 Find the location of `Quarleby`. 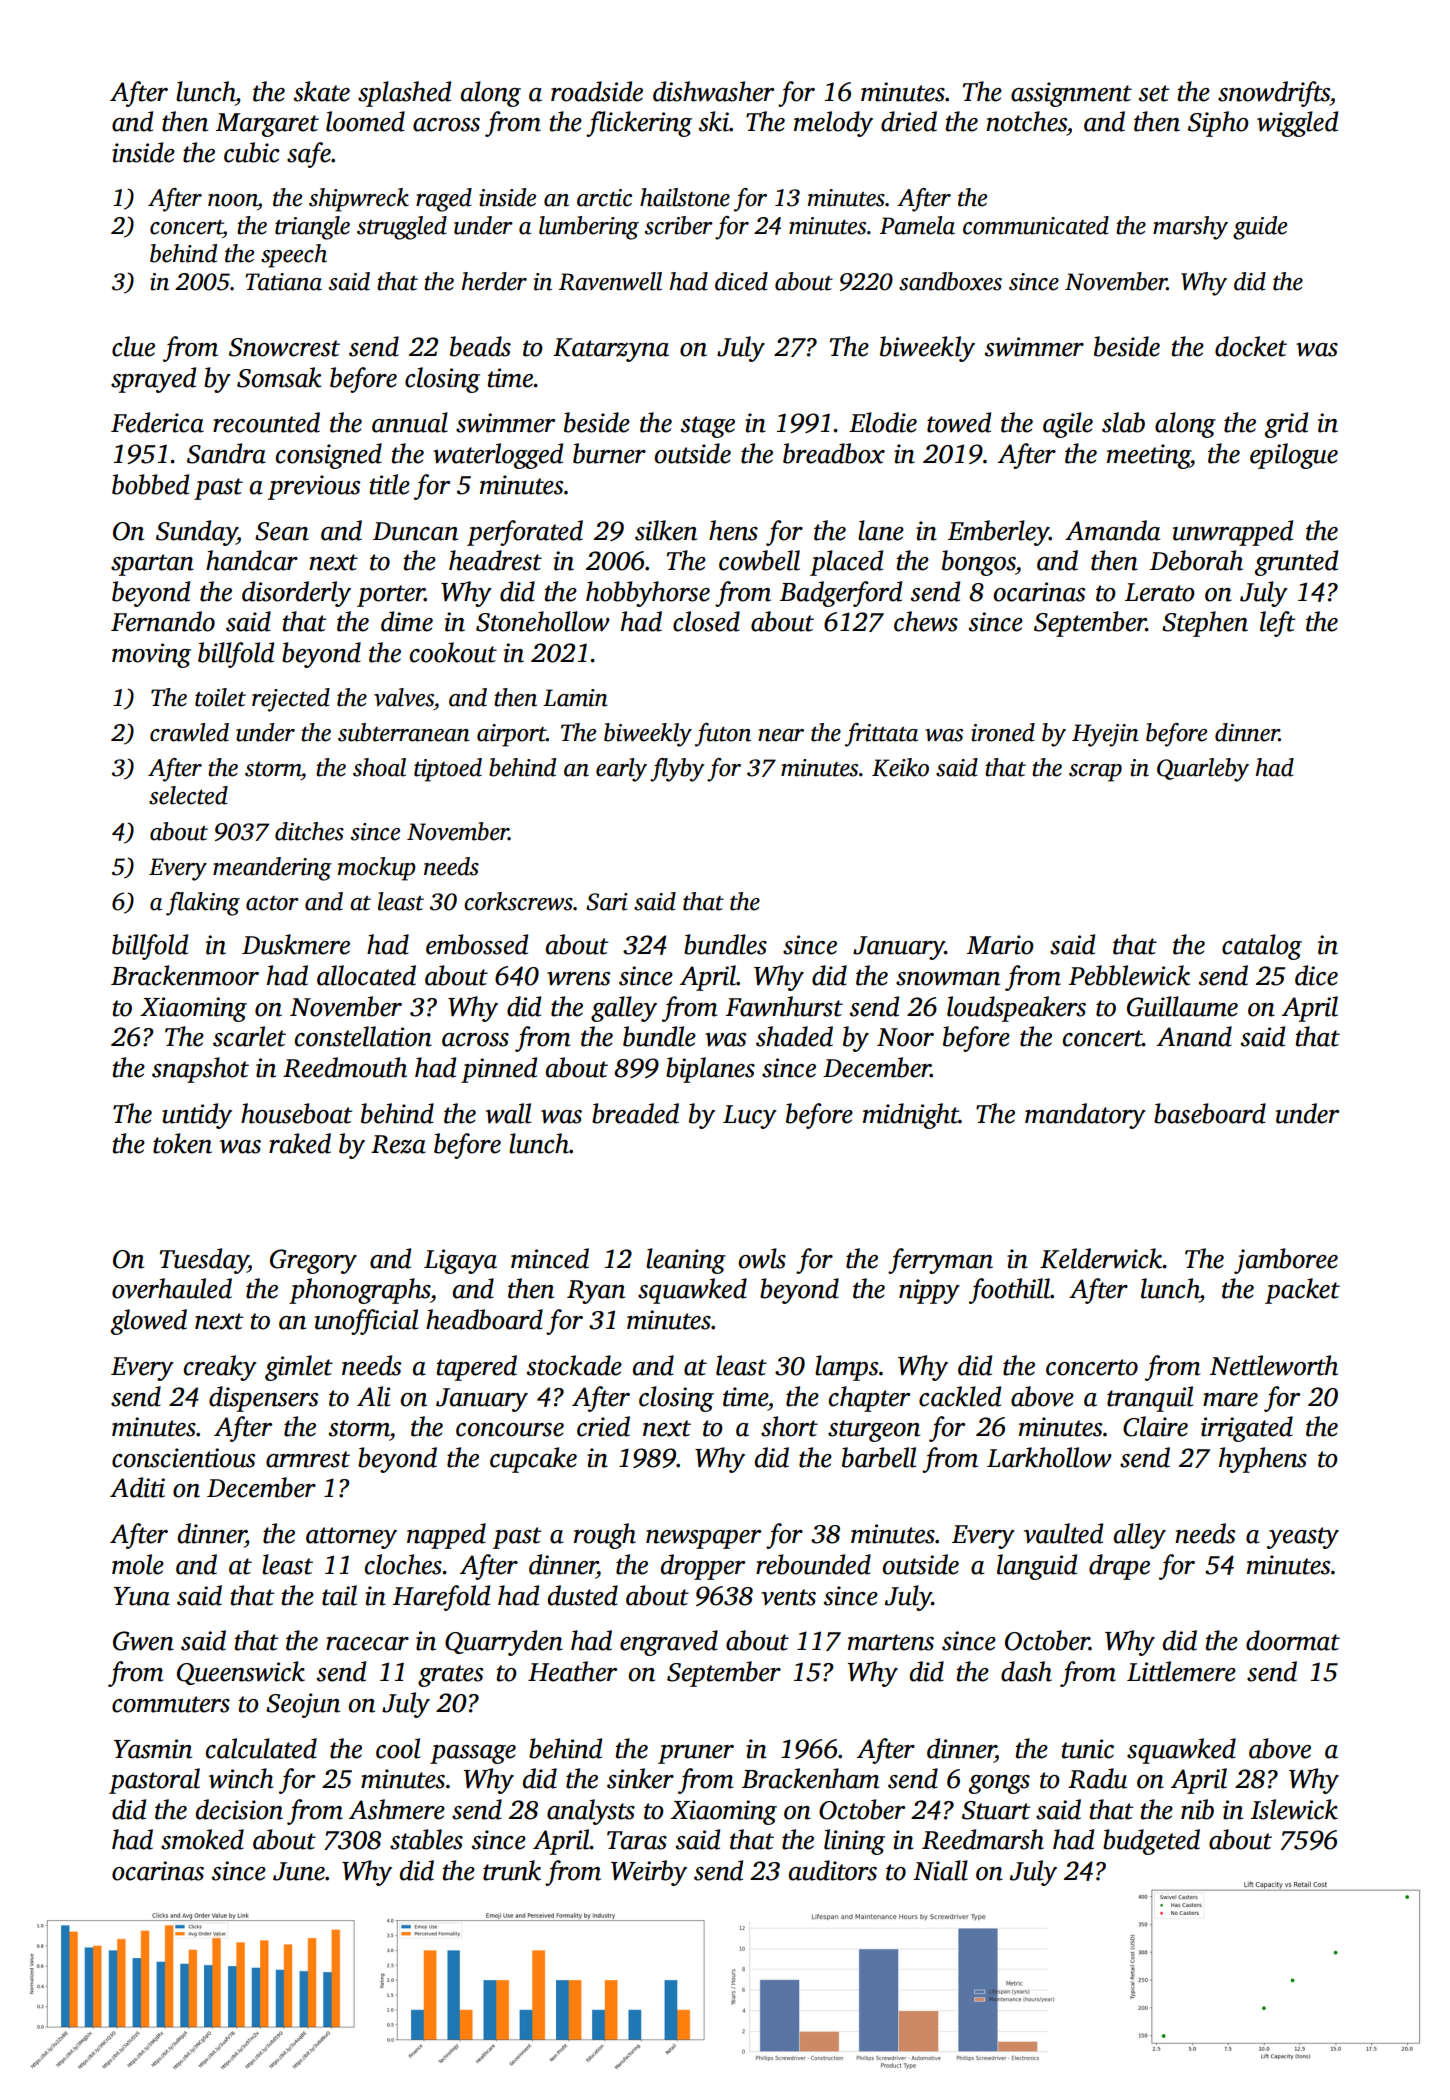

Quarleby is located at coordinates (1203, 770).
